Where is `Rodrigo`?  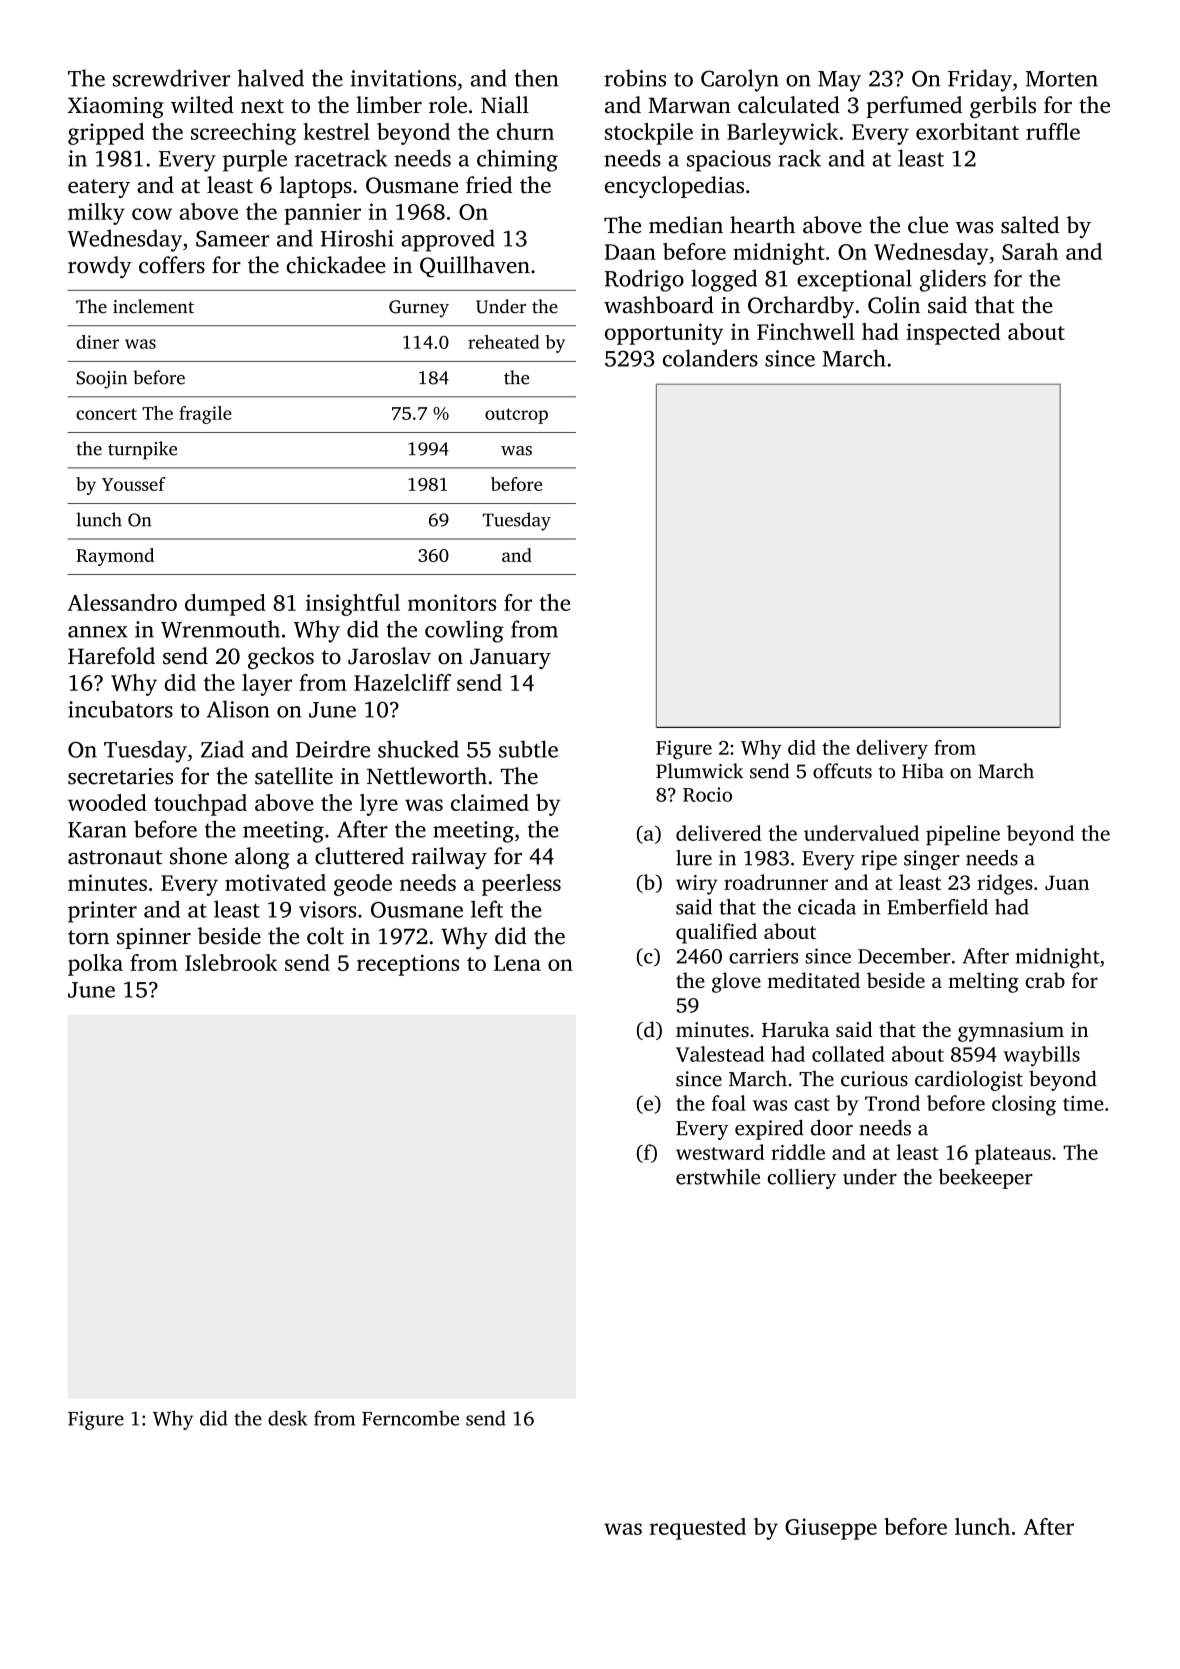 Rodrigo is located at coordinates (644, 280).
